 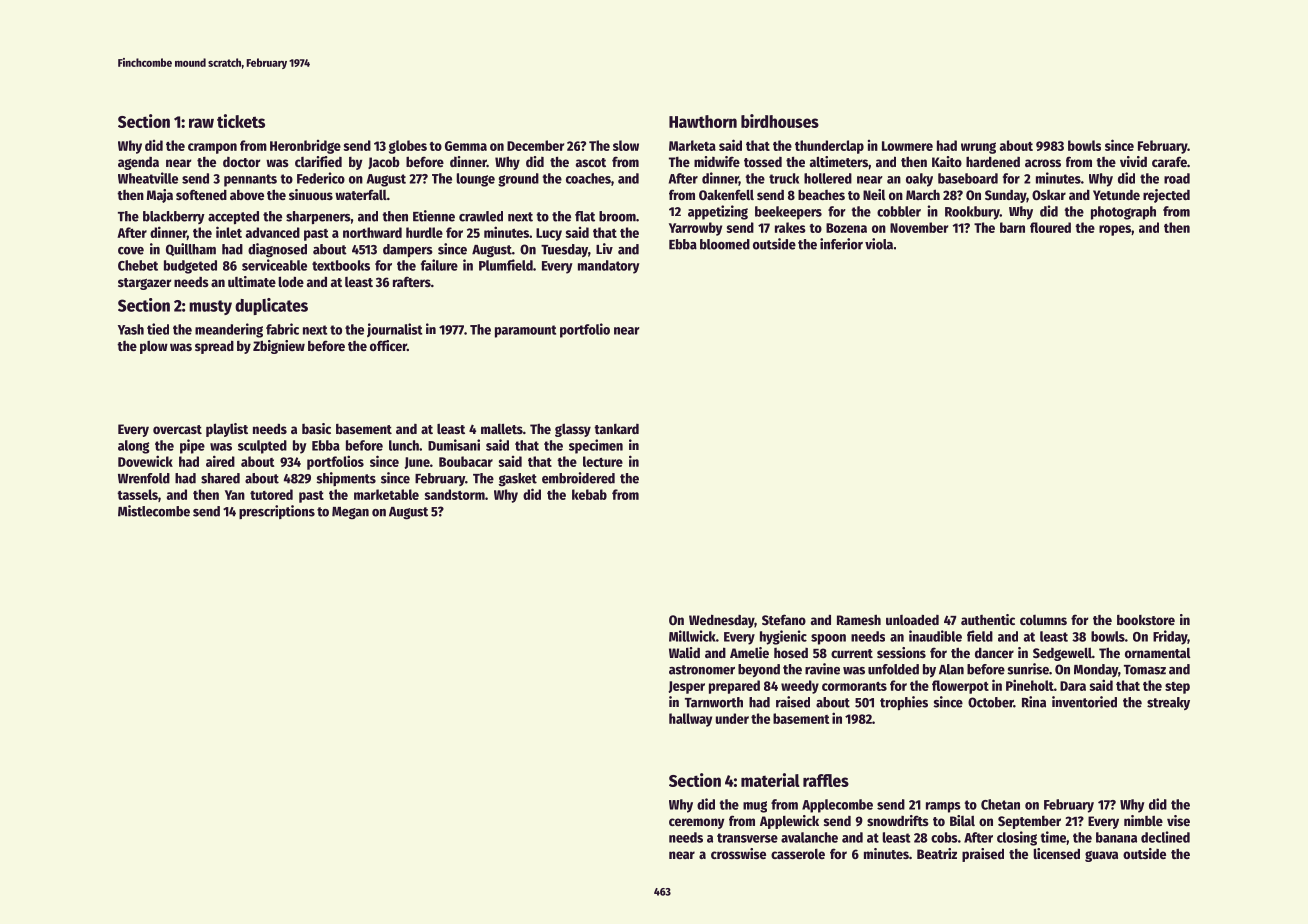 What do you see at coordinates (692, 636) in the page?
I see `Millwick` at bounding box center [692, 636].
